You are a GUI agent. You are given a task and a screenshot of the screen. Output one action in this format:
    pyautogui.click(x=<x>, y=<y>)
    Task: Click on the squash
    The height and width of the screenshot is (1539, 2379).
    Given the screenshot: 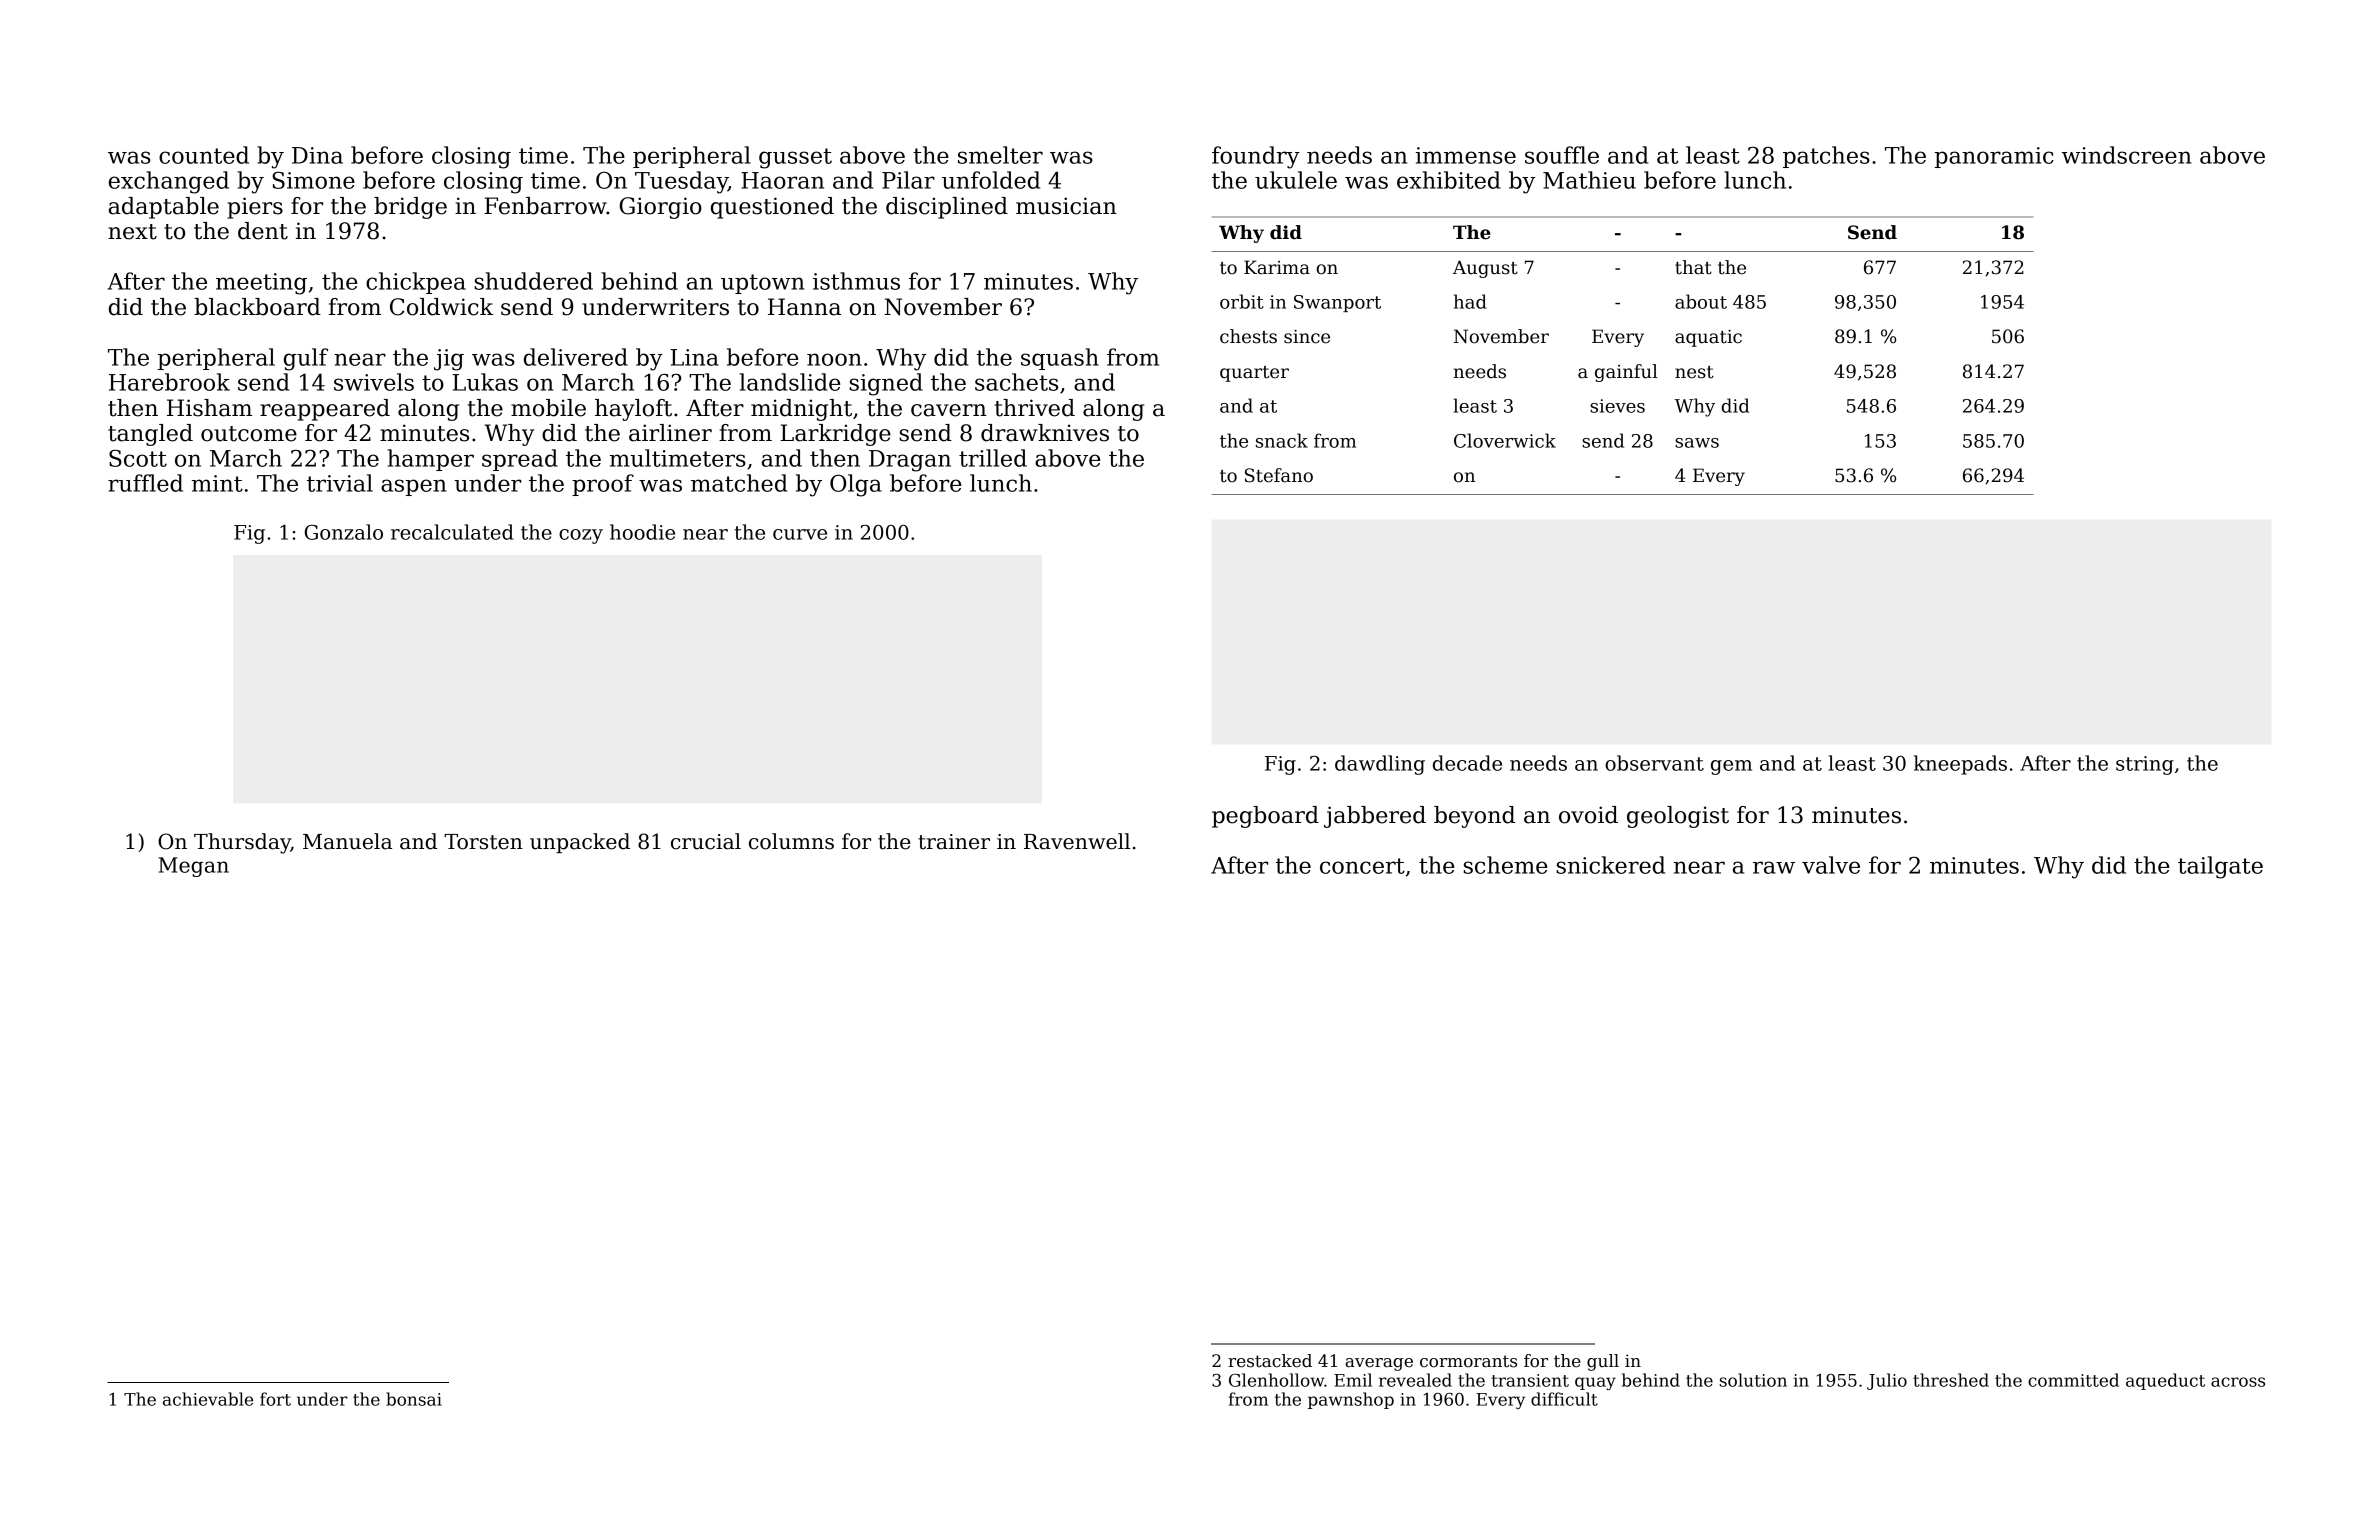 What is the action you would take?
    pyautogui.click(x=1060, y=359)
